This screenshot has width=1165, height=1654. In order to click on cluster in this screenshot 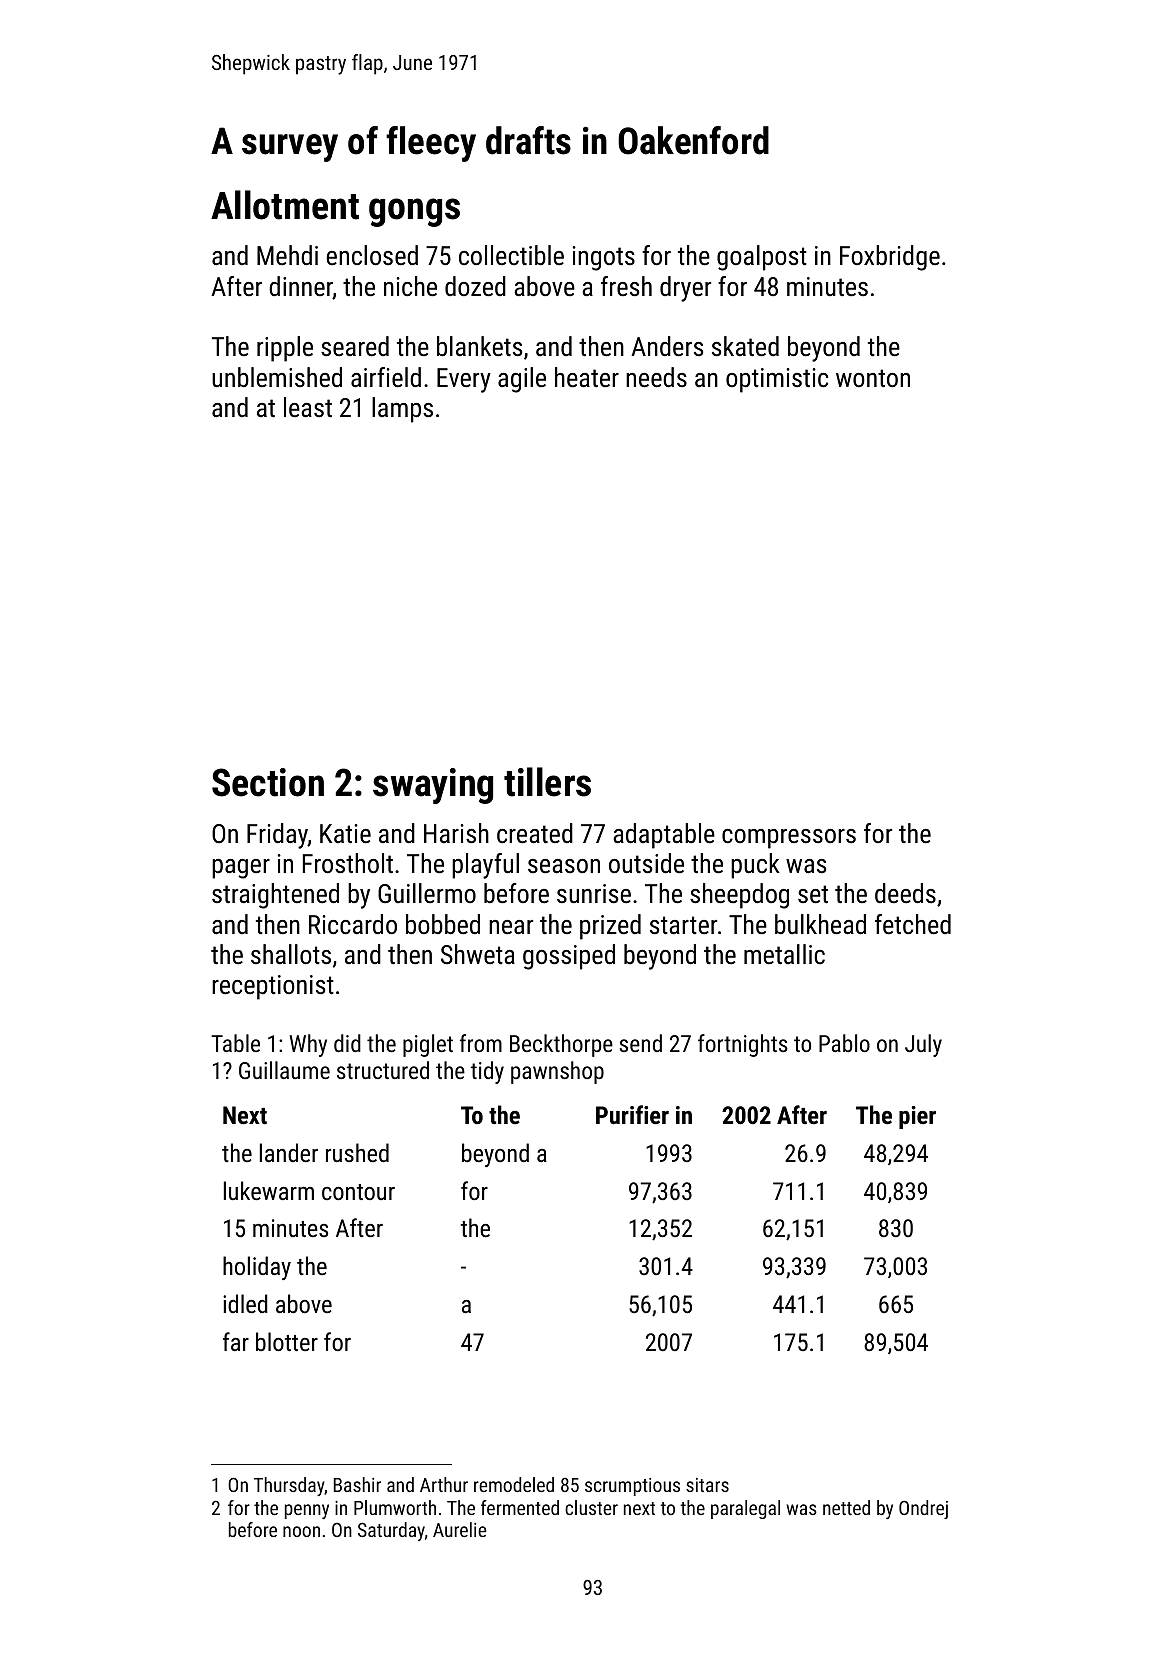, I will do `click(591, 1507)`.
